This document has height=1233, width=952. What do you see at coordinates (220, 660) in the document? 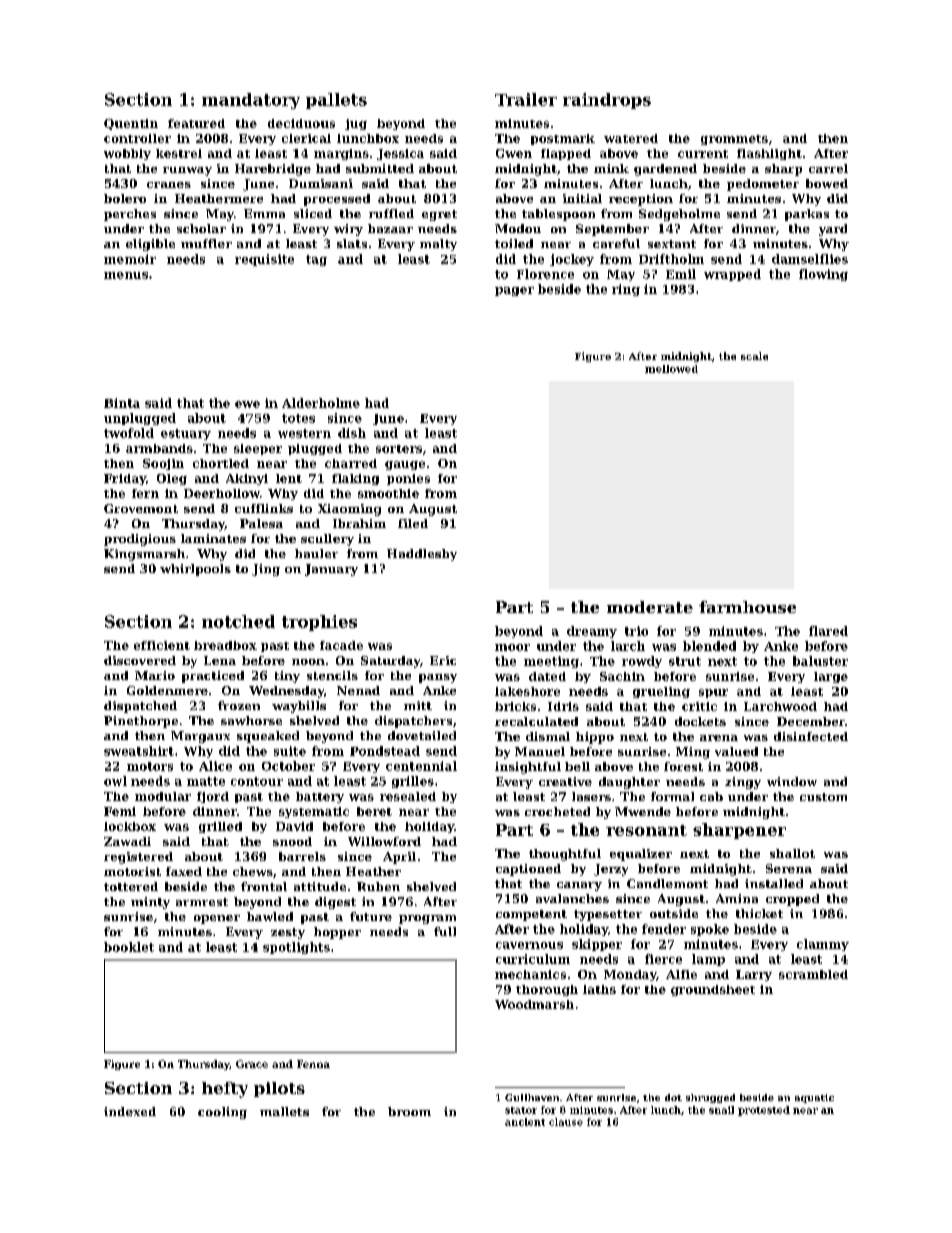
I see `Lena` at bounding box center [220, 660].
